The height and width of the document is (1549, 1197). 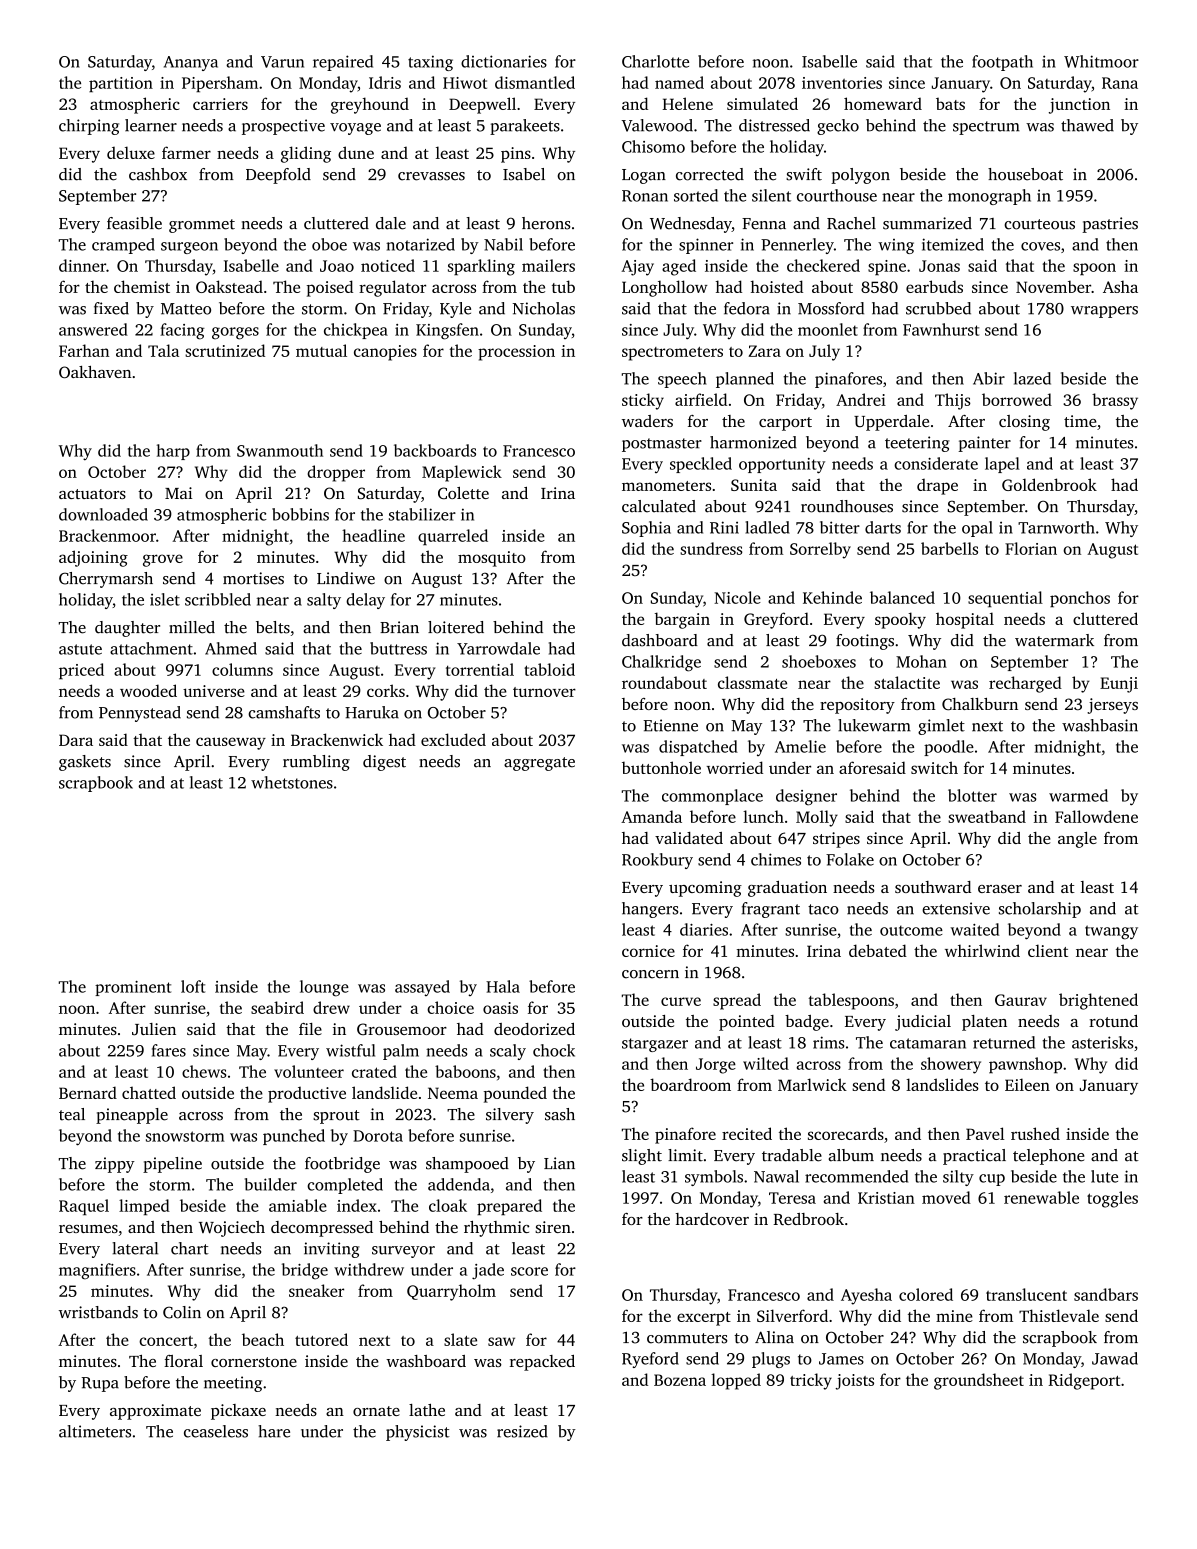 I want to click on Oakhaven, so click(x=95, y=372).
